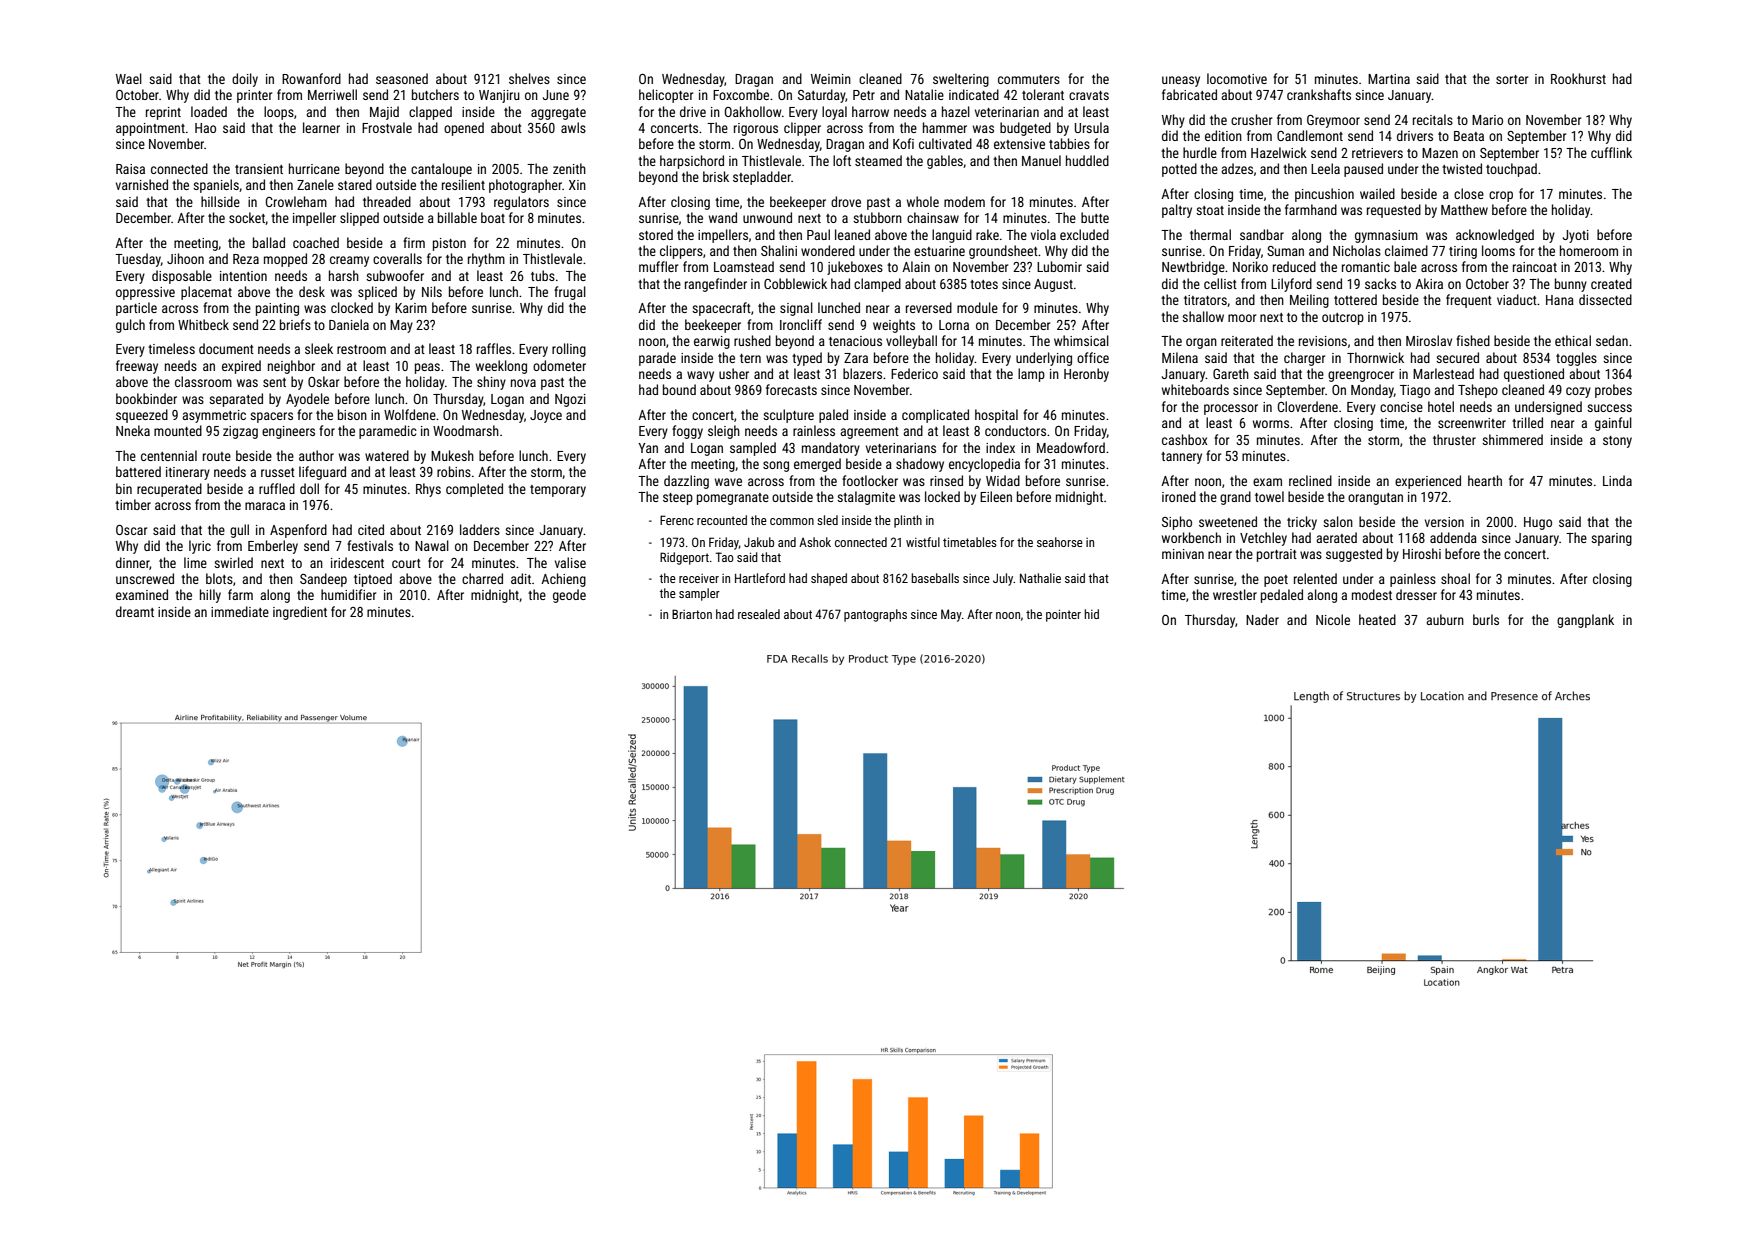 This screenshot has height=1236, width=1748. What do you see at coordinates (1613, 424) in the screenshot?
I see `gainful` at bounding box center [1613, 424].
